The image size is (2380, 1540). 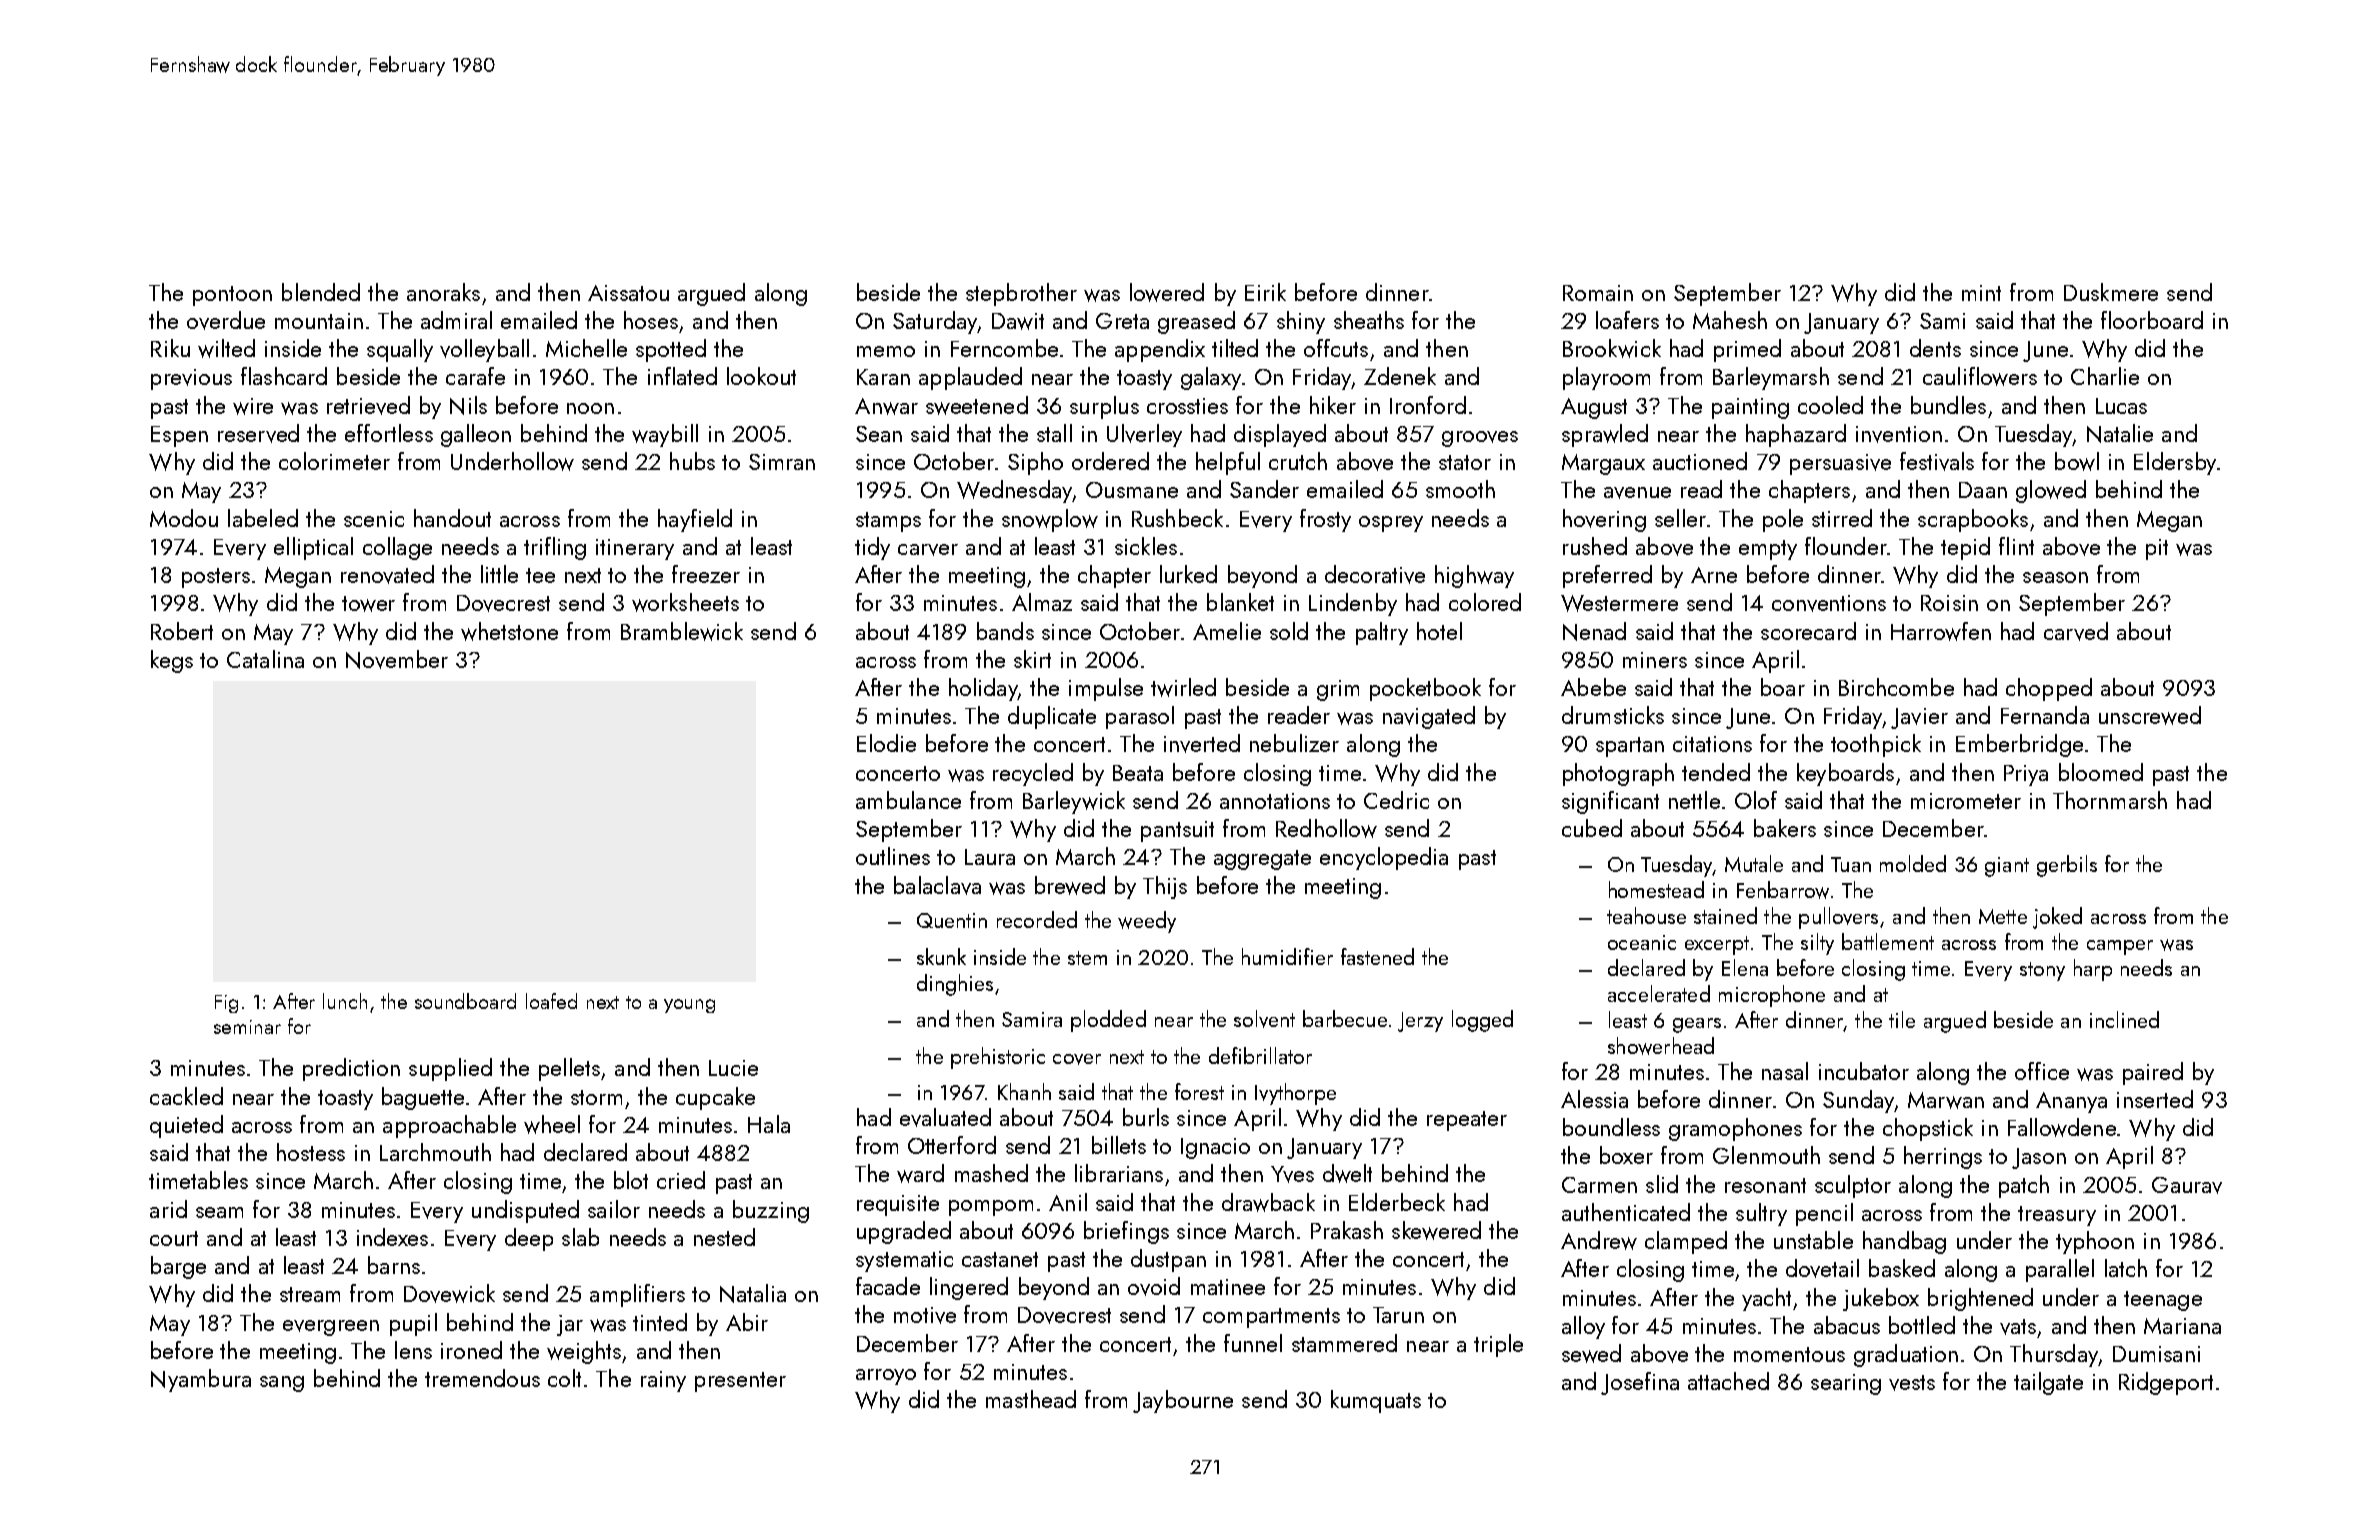 I want to click on blended, so click(x=321, y=292).
